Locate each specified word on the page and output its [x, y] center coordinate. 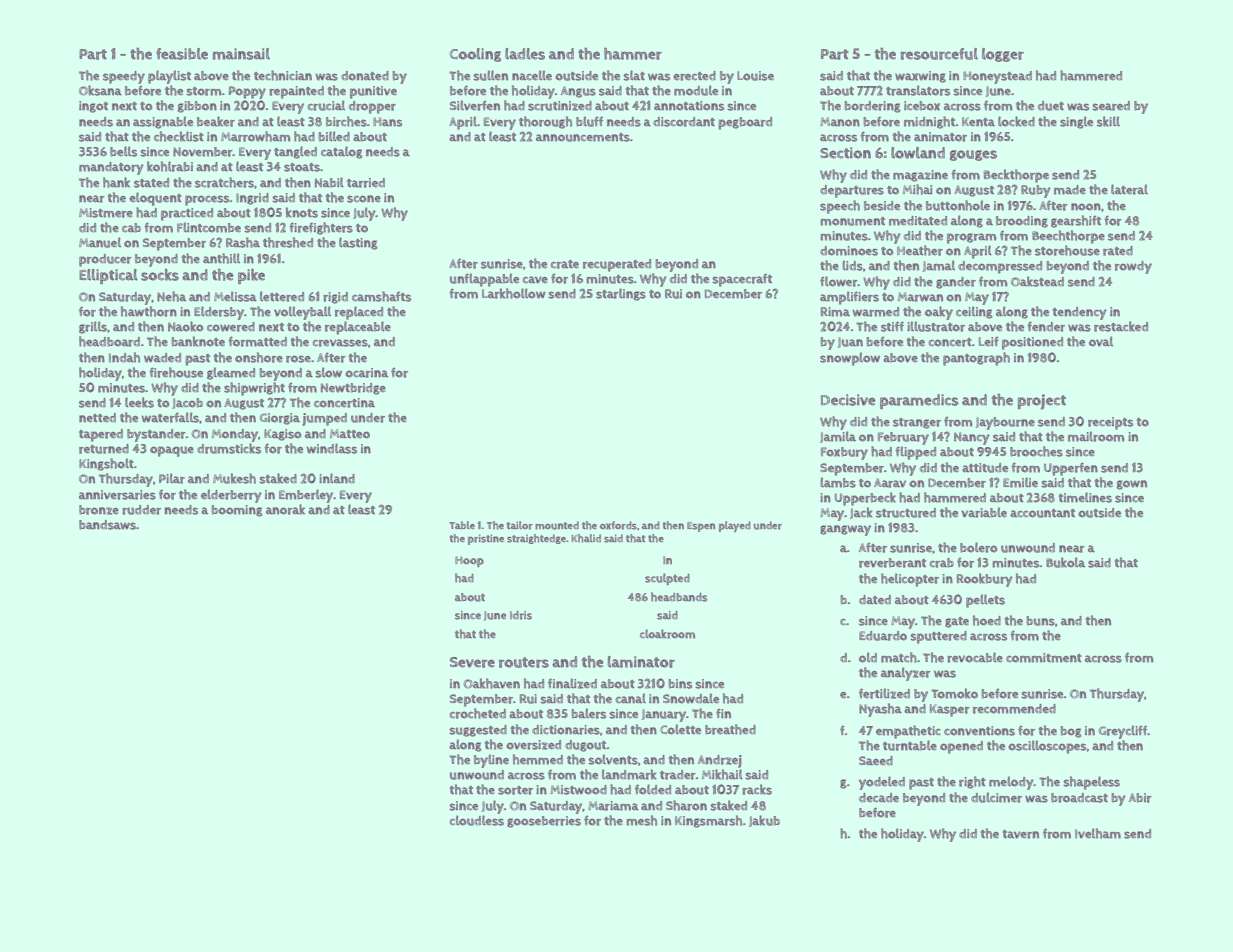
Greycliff [1123, 732]
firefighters [321, 228]
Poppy [247, 92]
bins [680, 684]
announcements [583, 137]
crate [565, 264]
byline [491, 761]
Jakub [764, 821]
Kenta [978, 121]
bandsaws [107, 525]
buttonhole [958, 205]
